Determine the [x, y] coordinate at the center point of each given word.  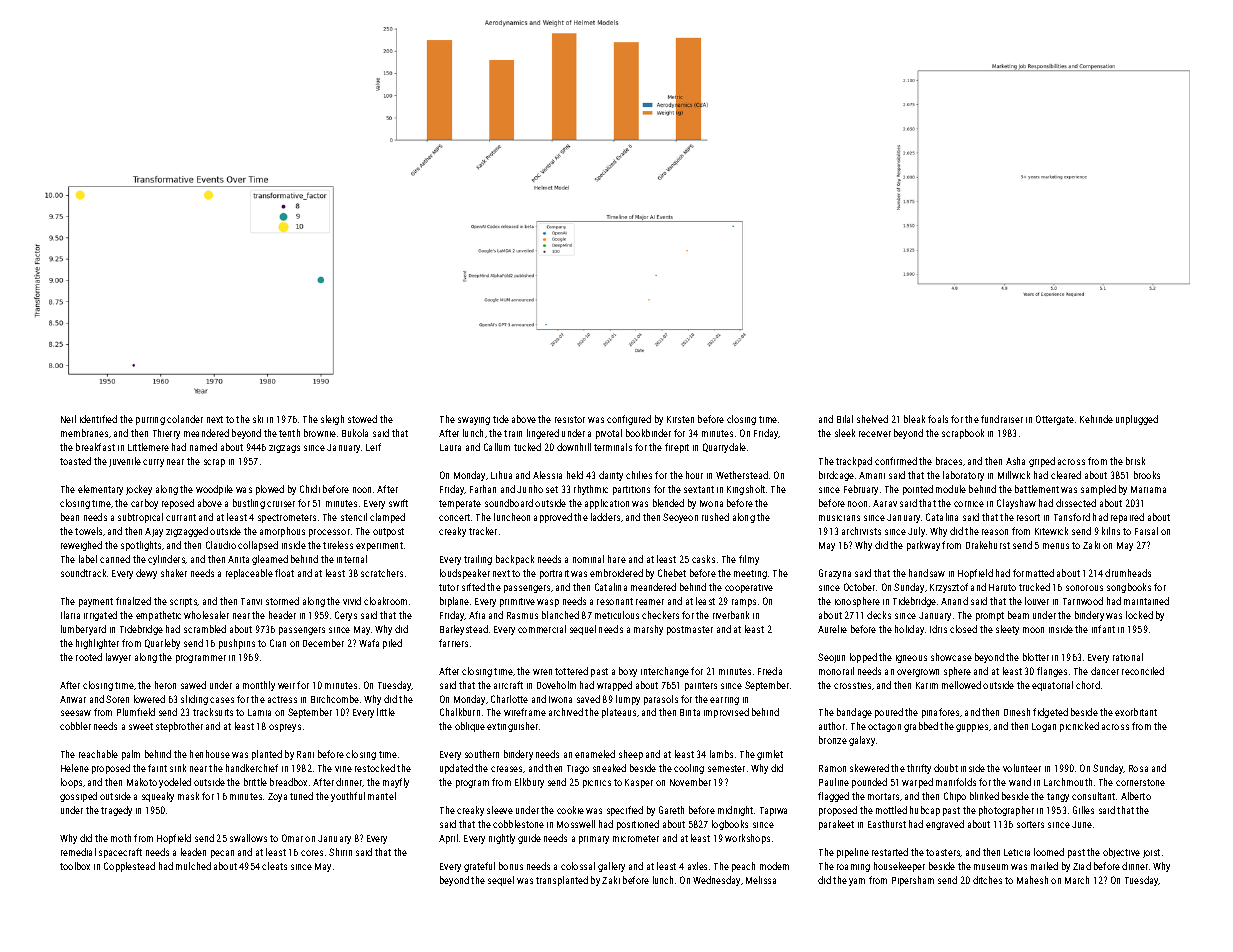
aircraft [508, 685]
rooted [89, 657]
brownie [320, 433]
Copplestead [129, 867]
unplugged [1137, 420]
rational [1128, 657]
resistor [570, 419]
